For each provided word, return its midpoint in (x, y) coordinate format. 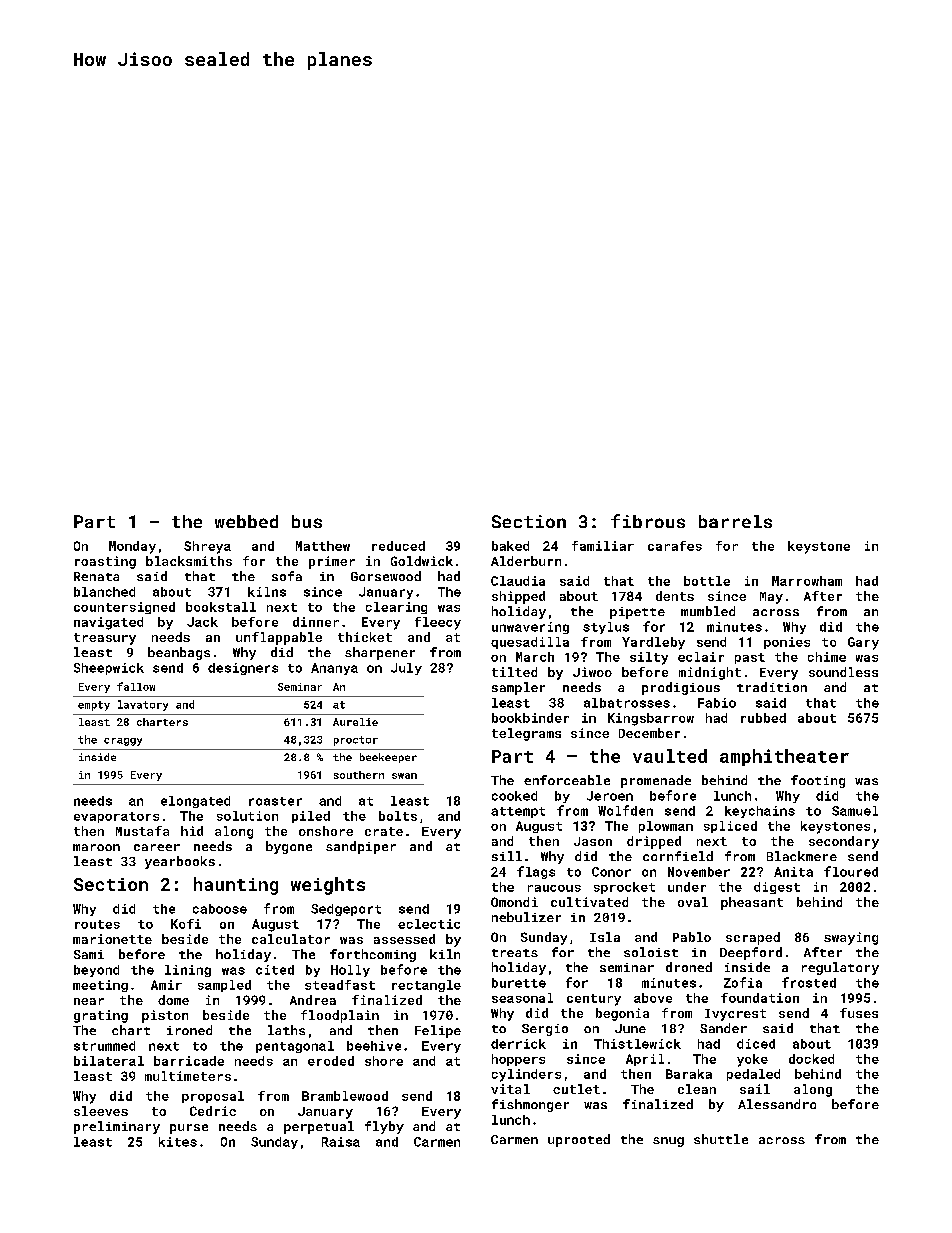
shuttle (721, 1139)
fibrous (648, 521)
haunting (236, 886)
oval (693, 902)
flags (536, 872)
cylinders (526, 1075)
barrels (735, 521)
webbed (246, 521)
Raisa (341, 1142)
